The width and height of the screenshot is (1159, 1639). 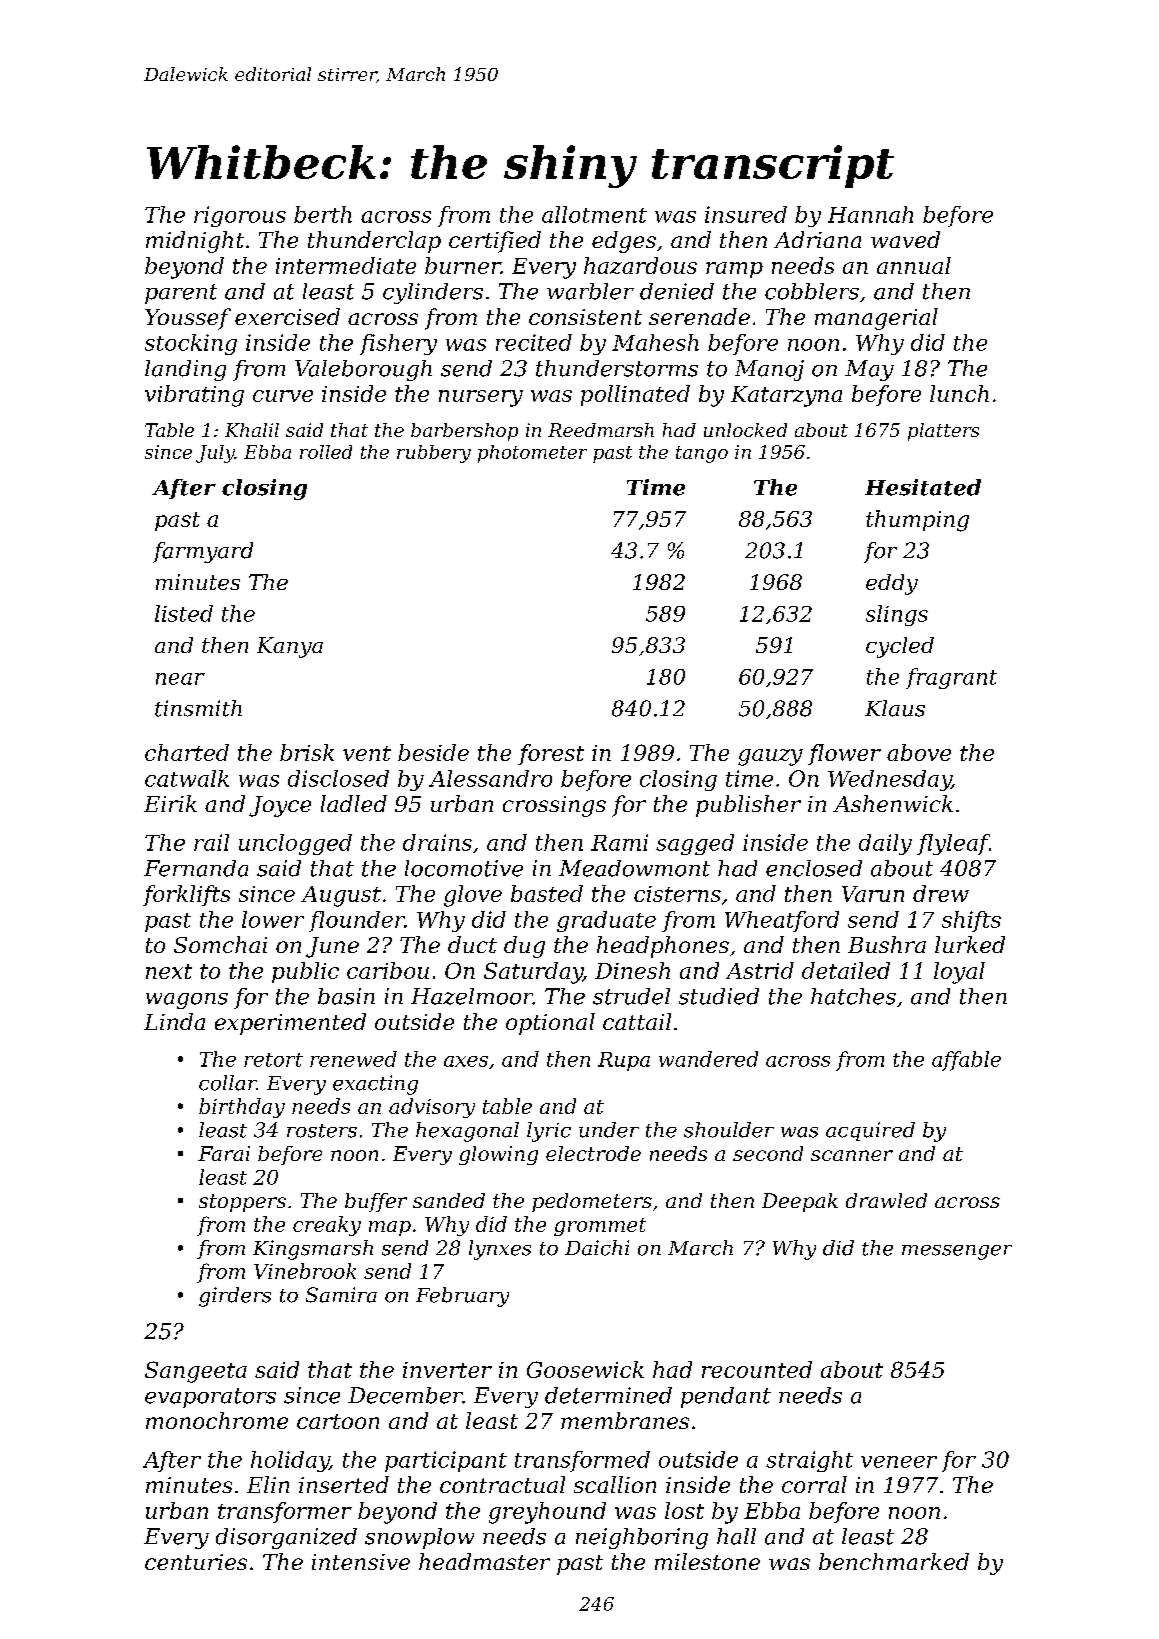 I want to click on barbershop, so click(x=464, y=432).
